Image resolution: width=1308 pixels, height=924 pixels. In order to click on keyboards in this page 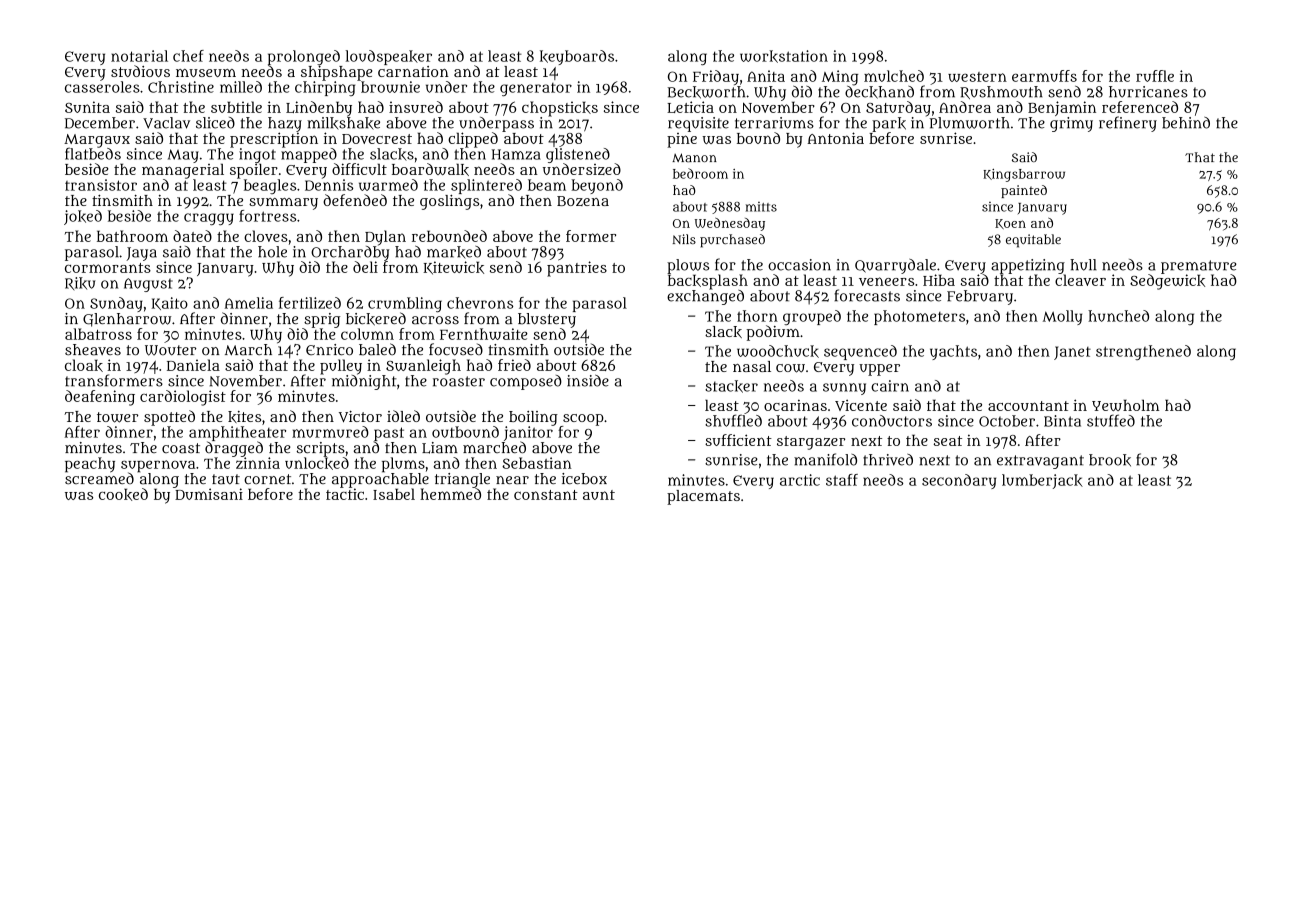, I will do `click(577, 57)`.
